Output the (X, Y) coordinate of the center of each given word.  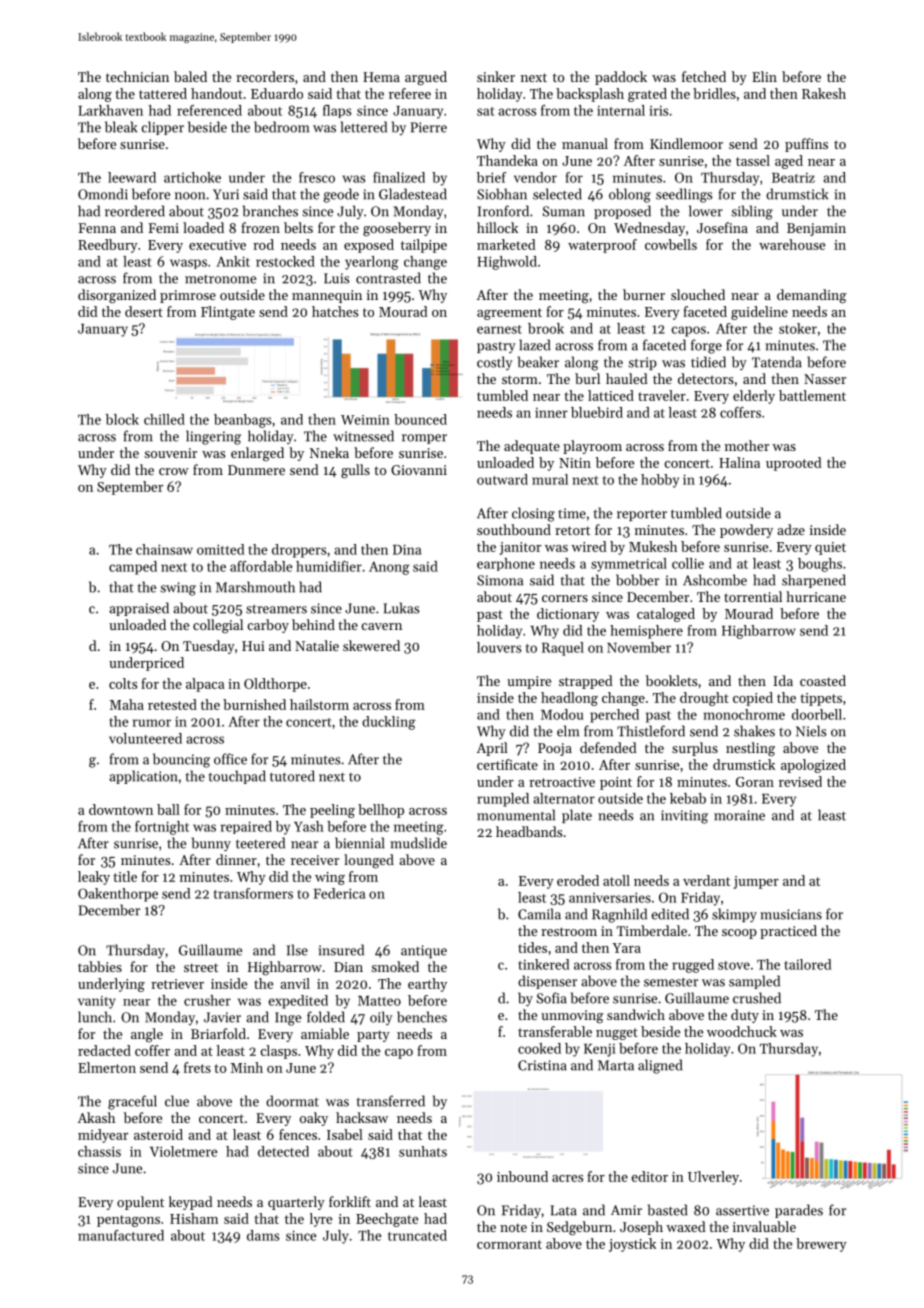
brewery (821, 1245)
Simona (500, 580)
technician (137, 76)
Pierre (429, 127)
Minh (247, 1067)
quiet (830, 548)
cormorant (509, 1244)
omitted (220, 549)
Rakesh (824, 93)
